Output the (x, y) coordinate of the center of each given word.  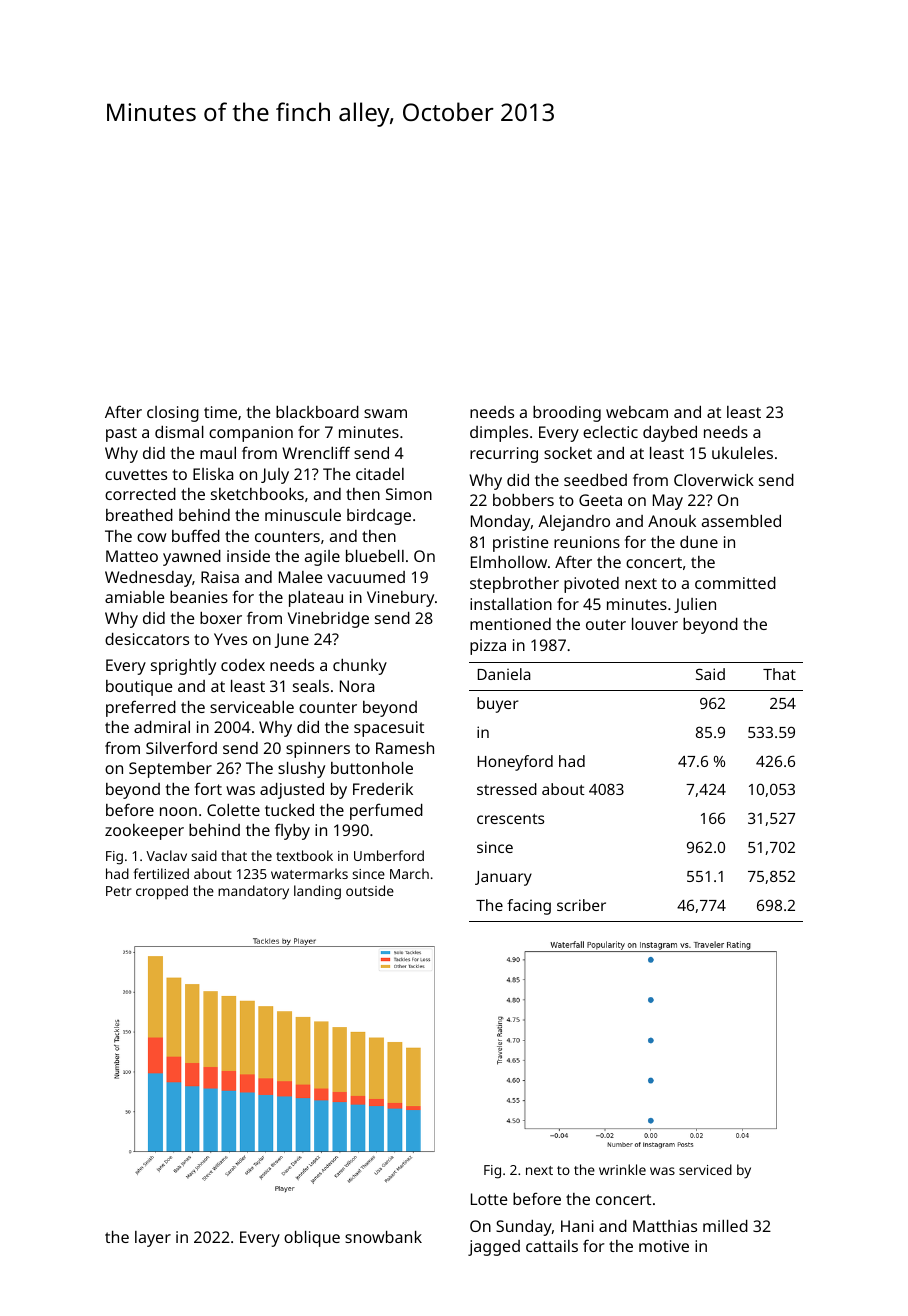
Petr (119, 891)
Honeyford (515, 763)
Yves (230, 639)
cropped (162, 892)
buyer (498, 705)
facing (529, 907)
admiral (162, 727)
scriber (581, 905)
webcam (637, 412)
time (220, 412)
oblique (312, 1239)
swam (385, 413)
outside (370, 890)
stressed (507, 789)
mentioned (510, 624)
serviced (705, 1169)
